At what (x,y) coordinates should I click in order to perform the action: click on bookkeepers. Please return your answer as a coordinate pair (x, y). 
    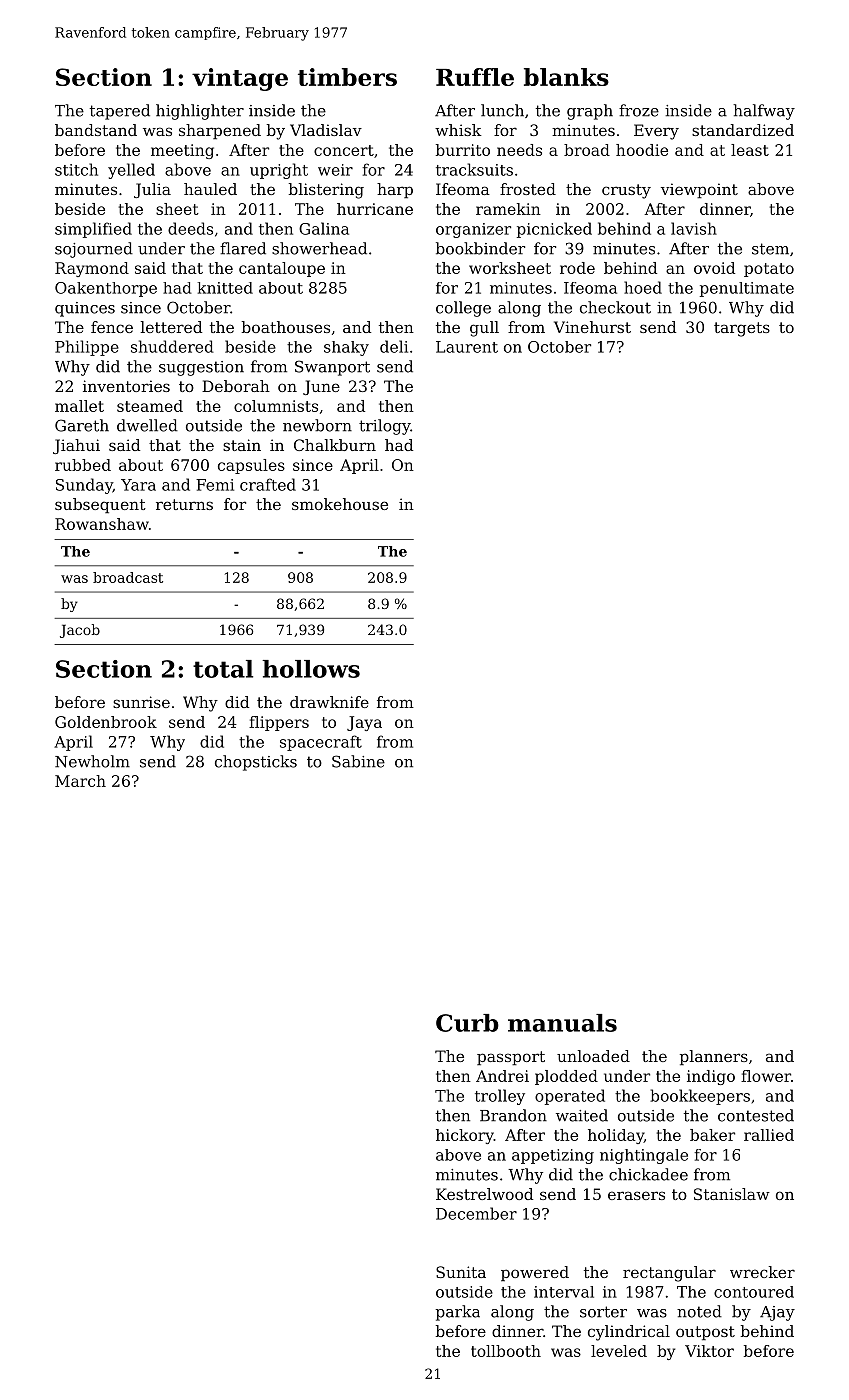
    Looking at the image, I should click on (700, 1097).
